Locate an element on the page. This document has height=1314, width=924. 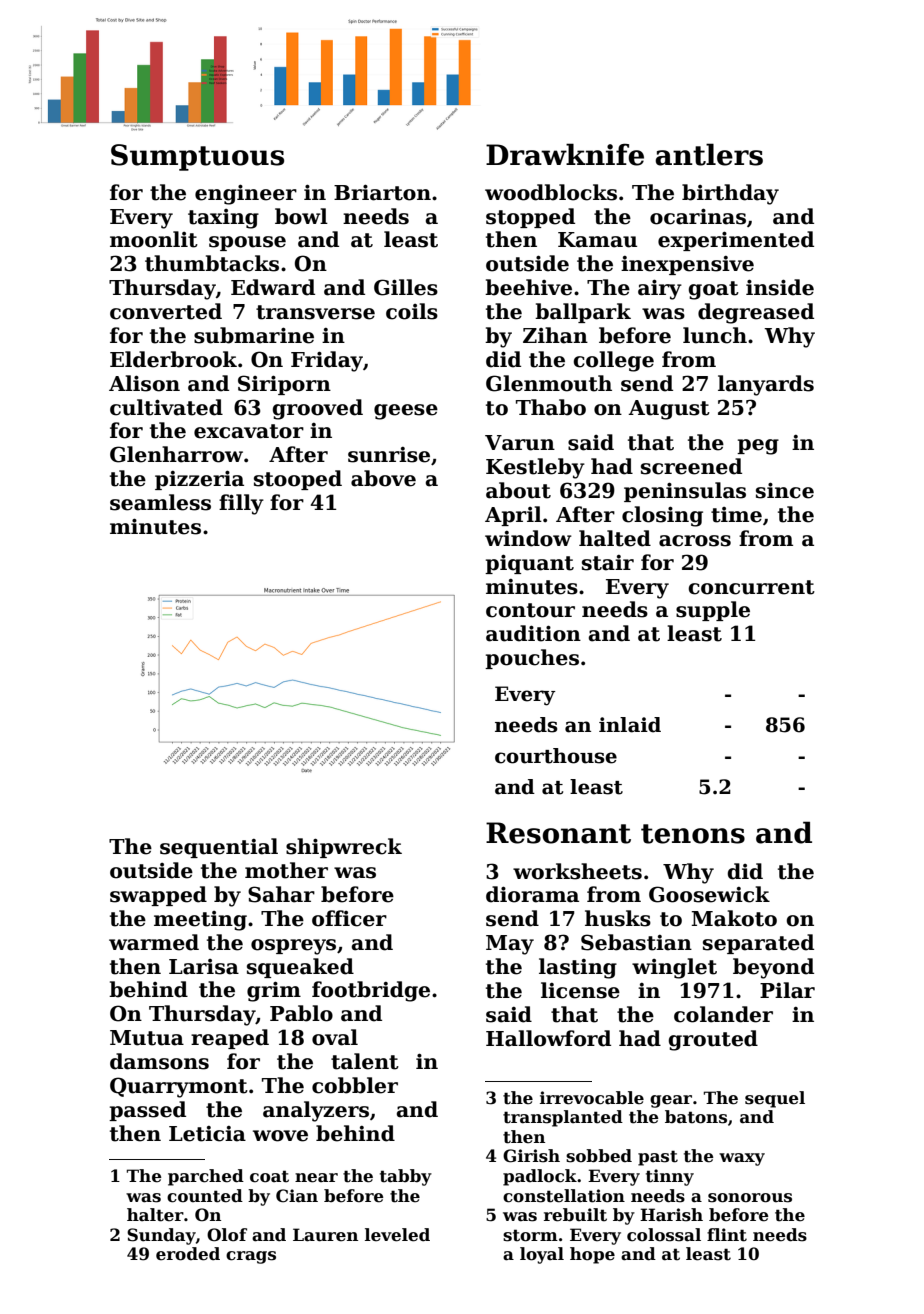
swapped is located at coordinates (158, 896).
